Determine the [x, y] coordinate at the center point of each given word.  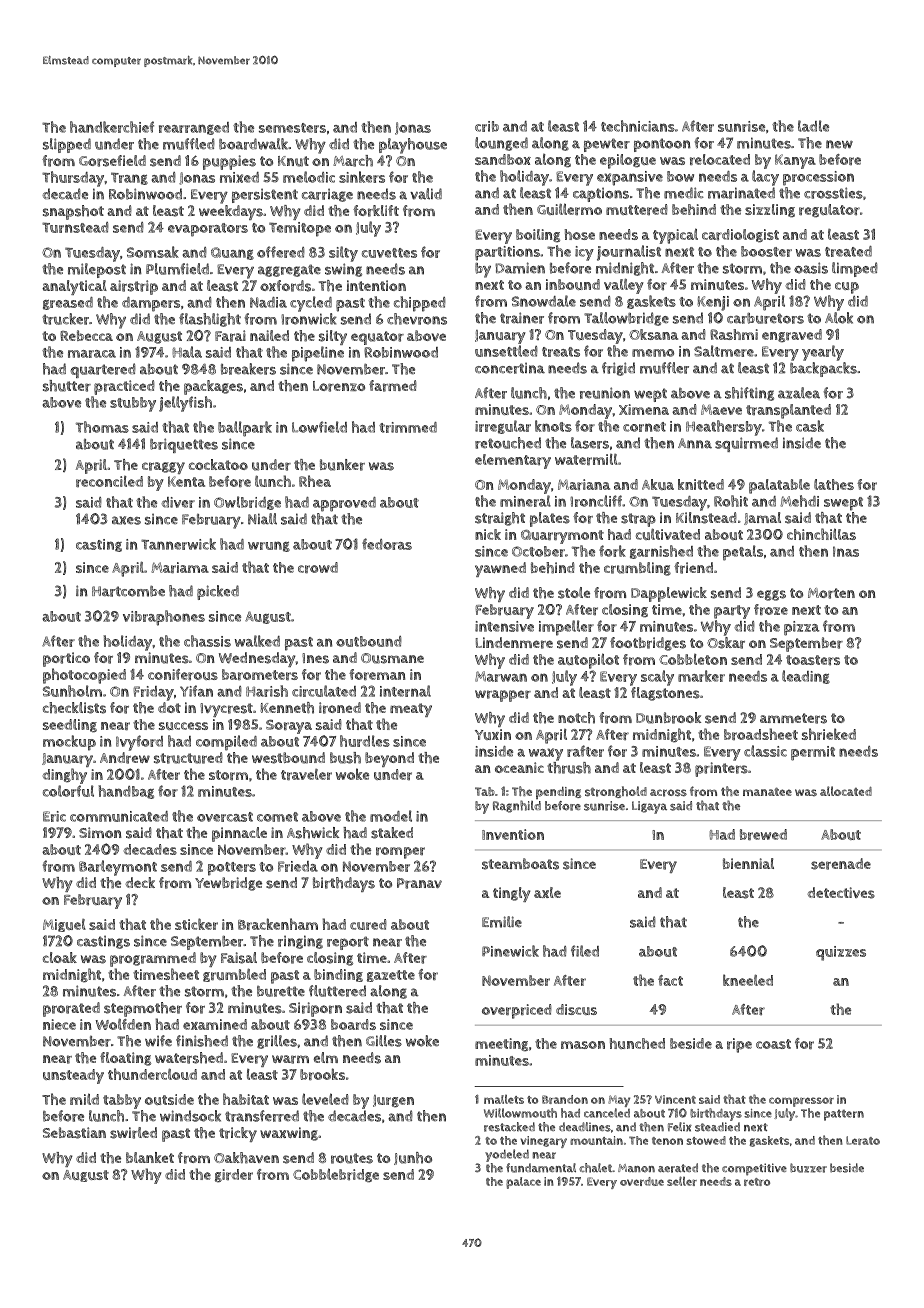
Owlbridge [247, 503]
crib [487, 126]
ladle [813, 126]
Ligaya [649, 807]
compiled [226, 743]
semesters [292, 128]
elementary [513, 461]
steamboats [520, 864]
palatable [779, 486]
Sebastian [74, 1133]
